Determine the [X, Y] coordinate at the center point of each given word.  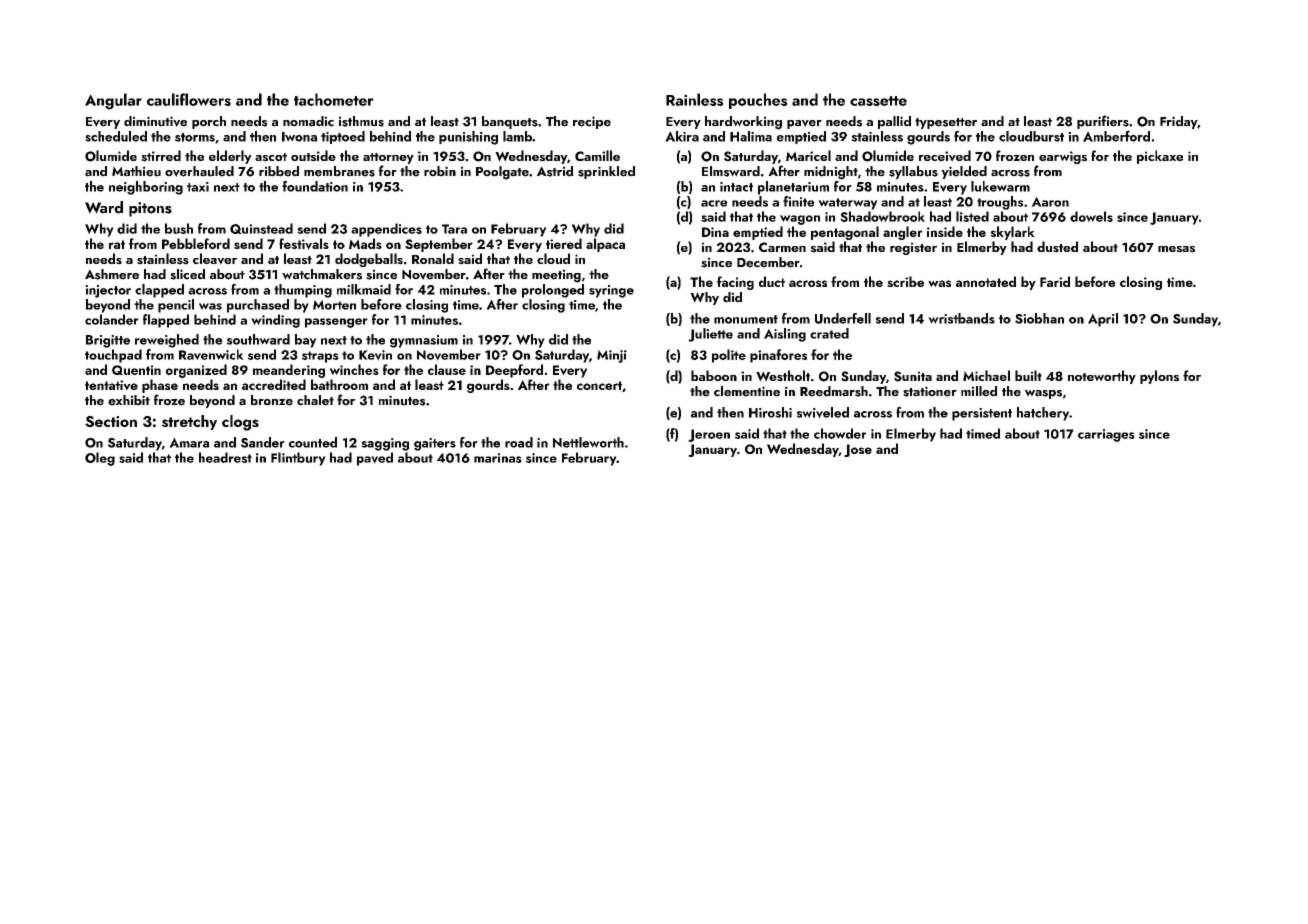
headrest [225, 457]
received [945, 156]
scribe [905, 281]
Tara [454, 229]
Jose [858, 450]
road [519, 442]
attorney [388, 158]
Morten [334, 305]
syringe [611, 291]
